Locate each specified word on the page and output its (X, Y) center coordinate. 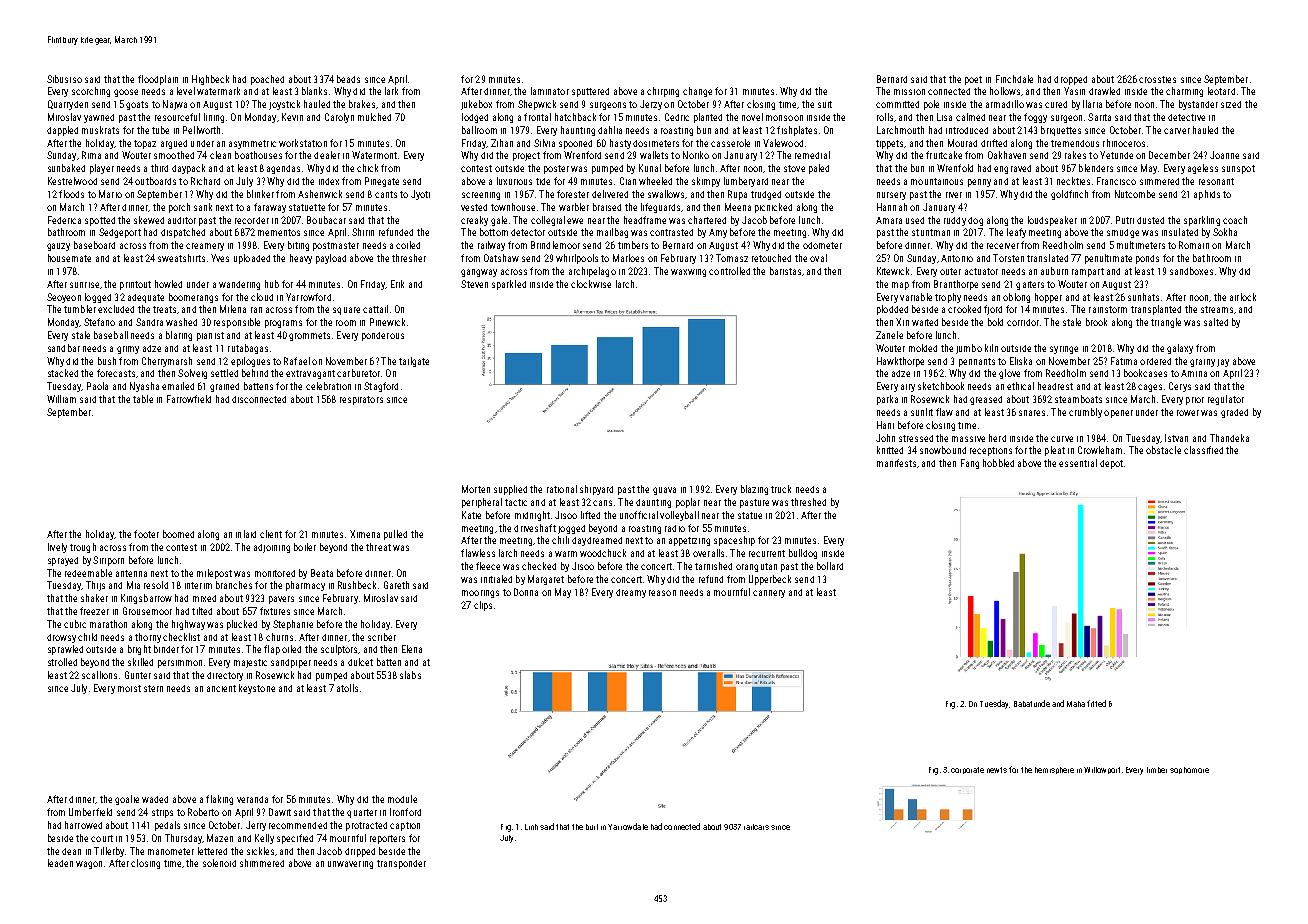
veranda (252, 799)
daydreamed (597, 541)
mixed (204, 598)
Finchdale (1014, 79)
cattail (375, 309)
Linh (531, 827)
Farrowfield (189, 399)
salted (1216, 322)
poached (267, 80)
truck (781, 489)
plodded (892, 310)
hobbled (998, 463)
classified (1203, 450)
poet (973, 80)
